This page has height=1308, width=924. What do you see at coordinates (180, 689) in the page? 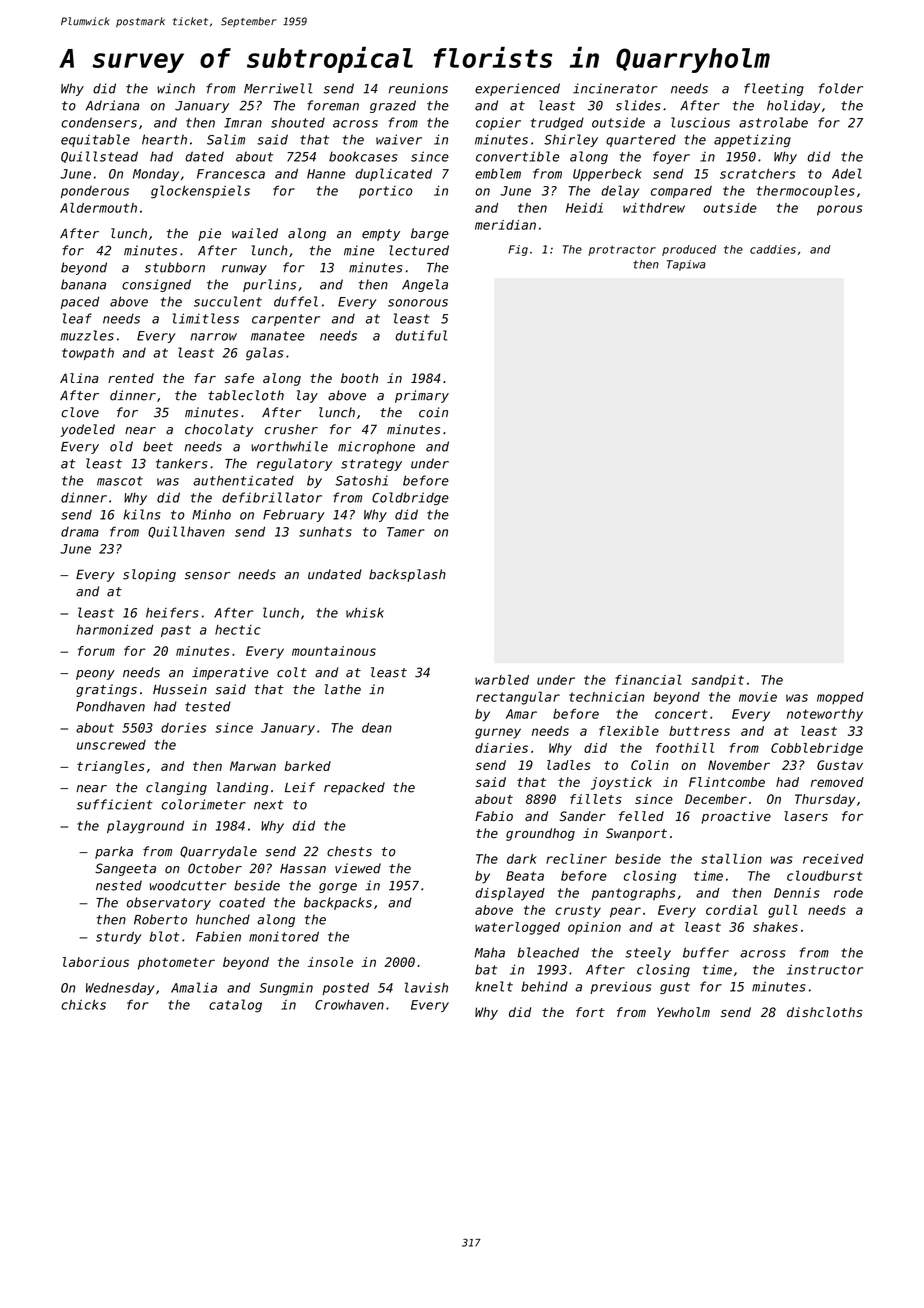
I see `Hussein` at bounding box center [180, 689].
